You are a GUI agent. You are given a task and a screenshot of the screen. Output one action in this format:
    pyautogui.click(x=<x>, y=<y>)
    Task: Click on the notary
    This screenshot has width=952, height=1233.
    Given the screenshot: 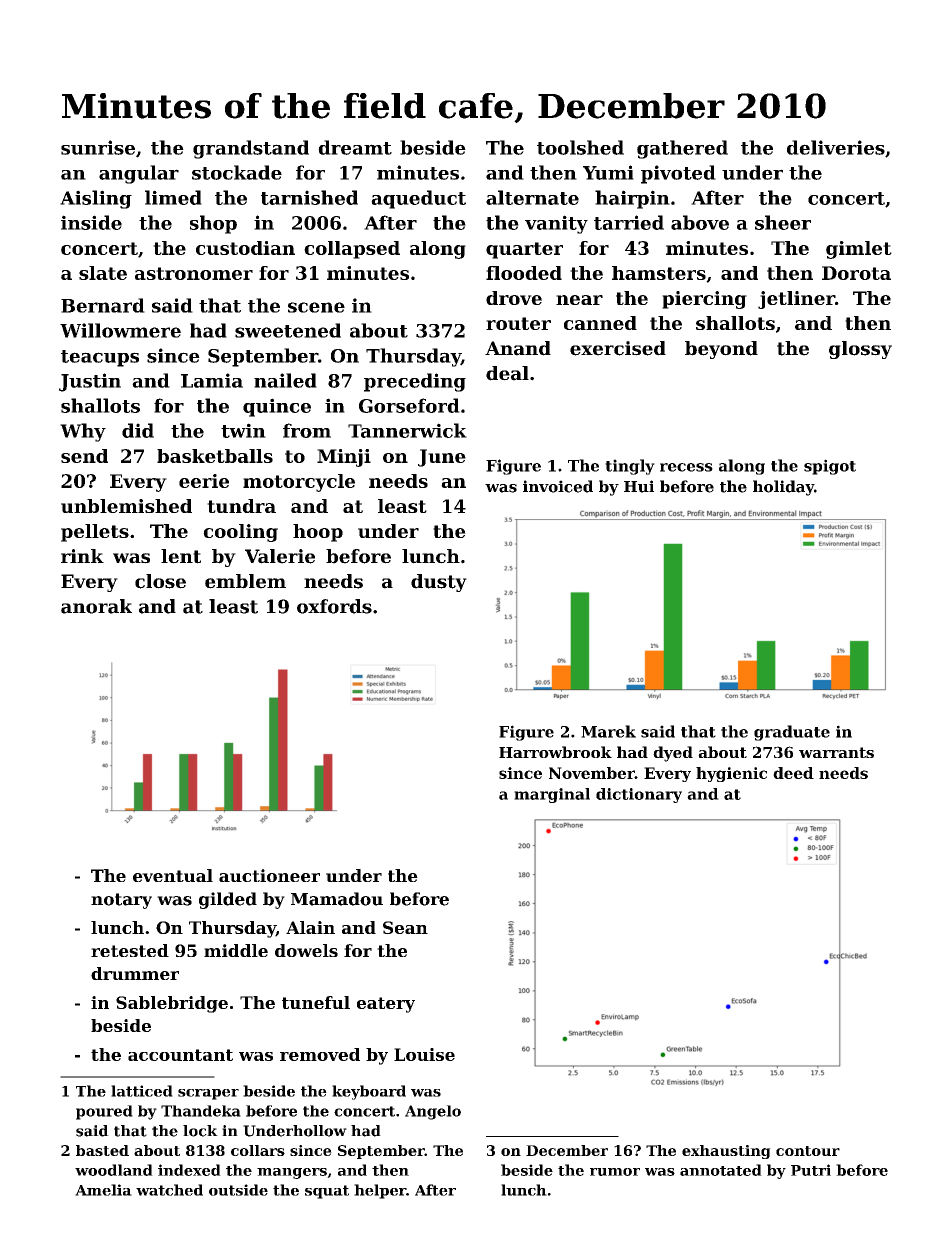 What is the action you would take?
    pyautogui.click(x=121, y=901)
